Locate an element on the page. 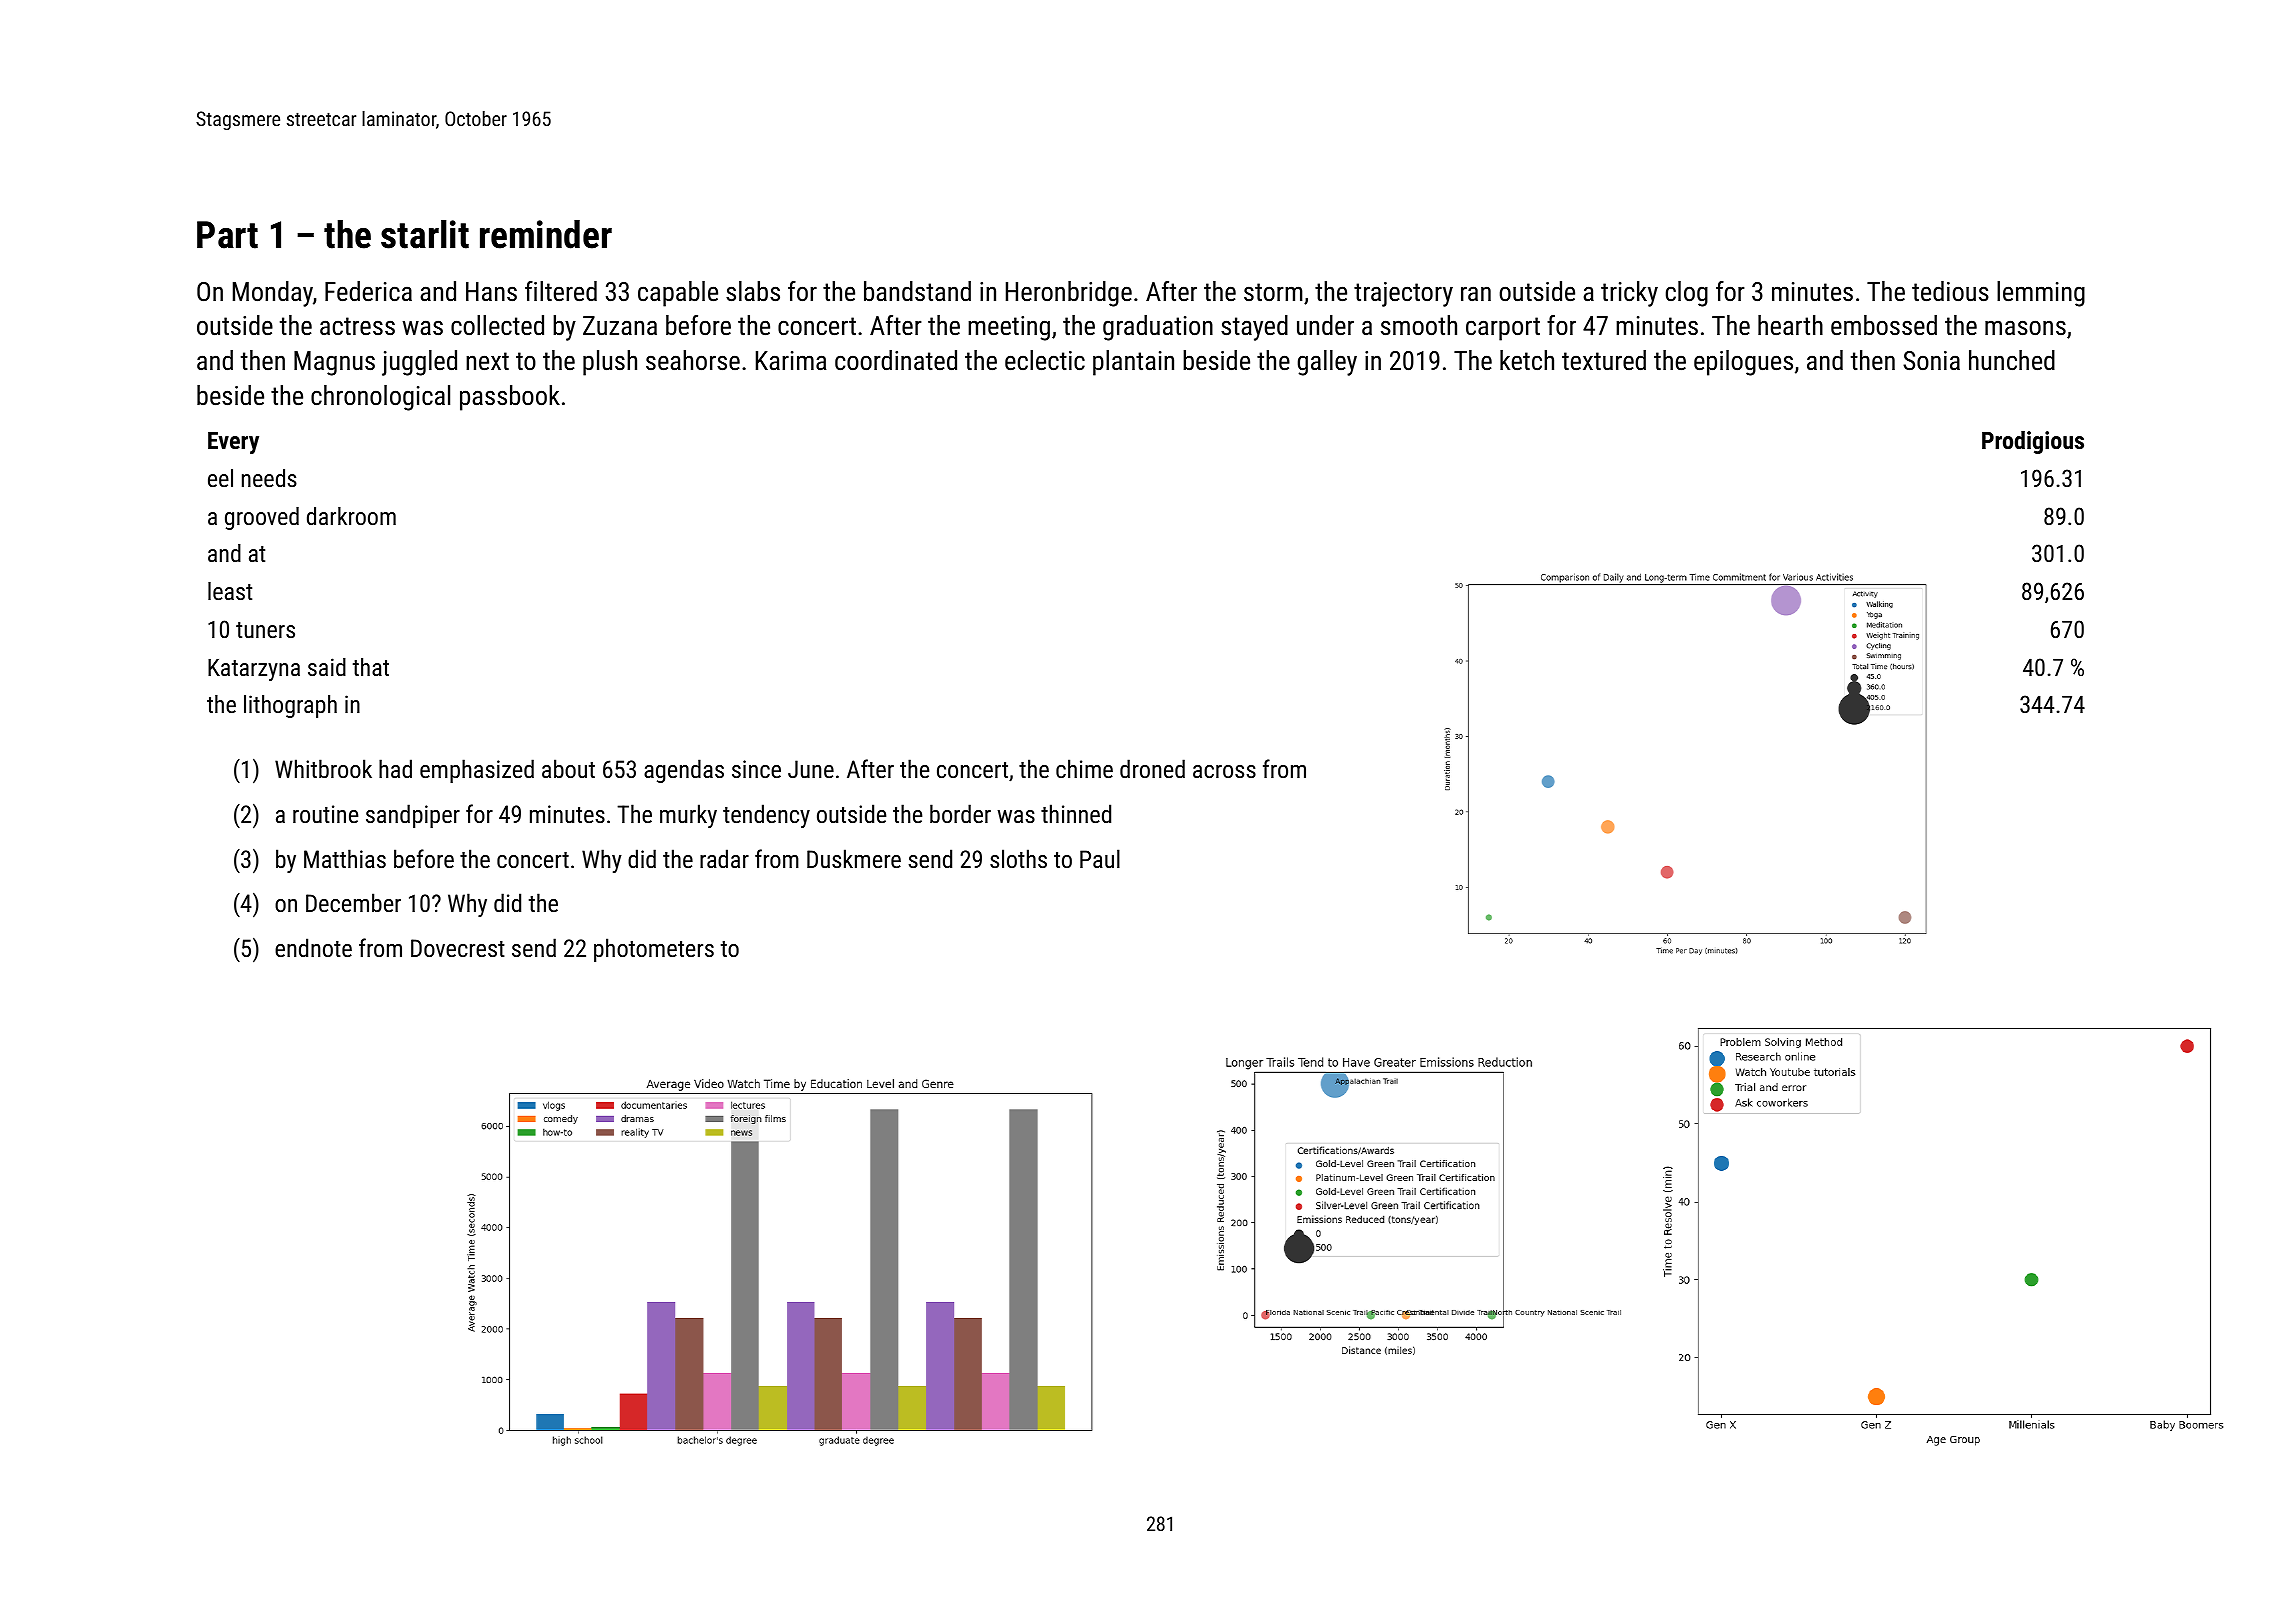 The height and width of the page is (1620, 2292). Matthias is located at coordinates (345, 858).
